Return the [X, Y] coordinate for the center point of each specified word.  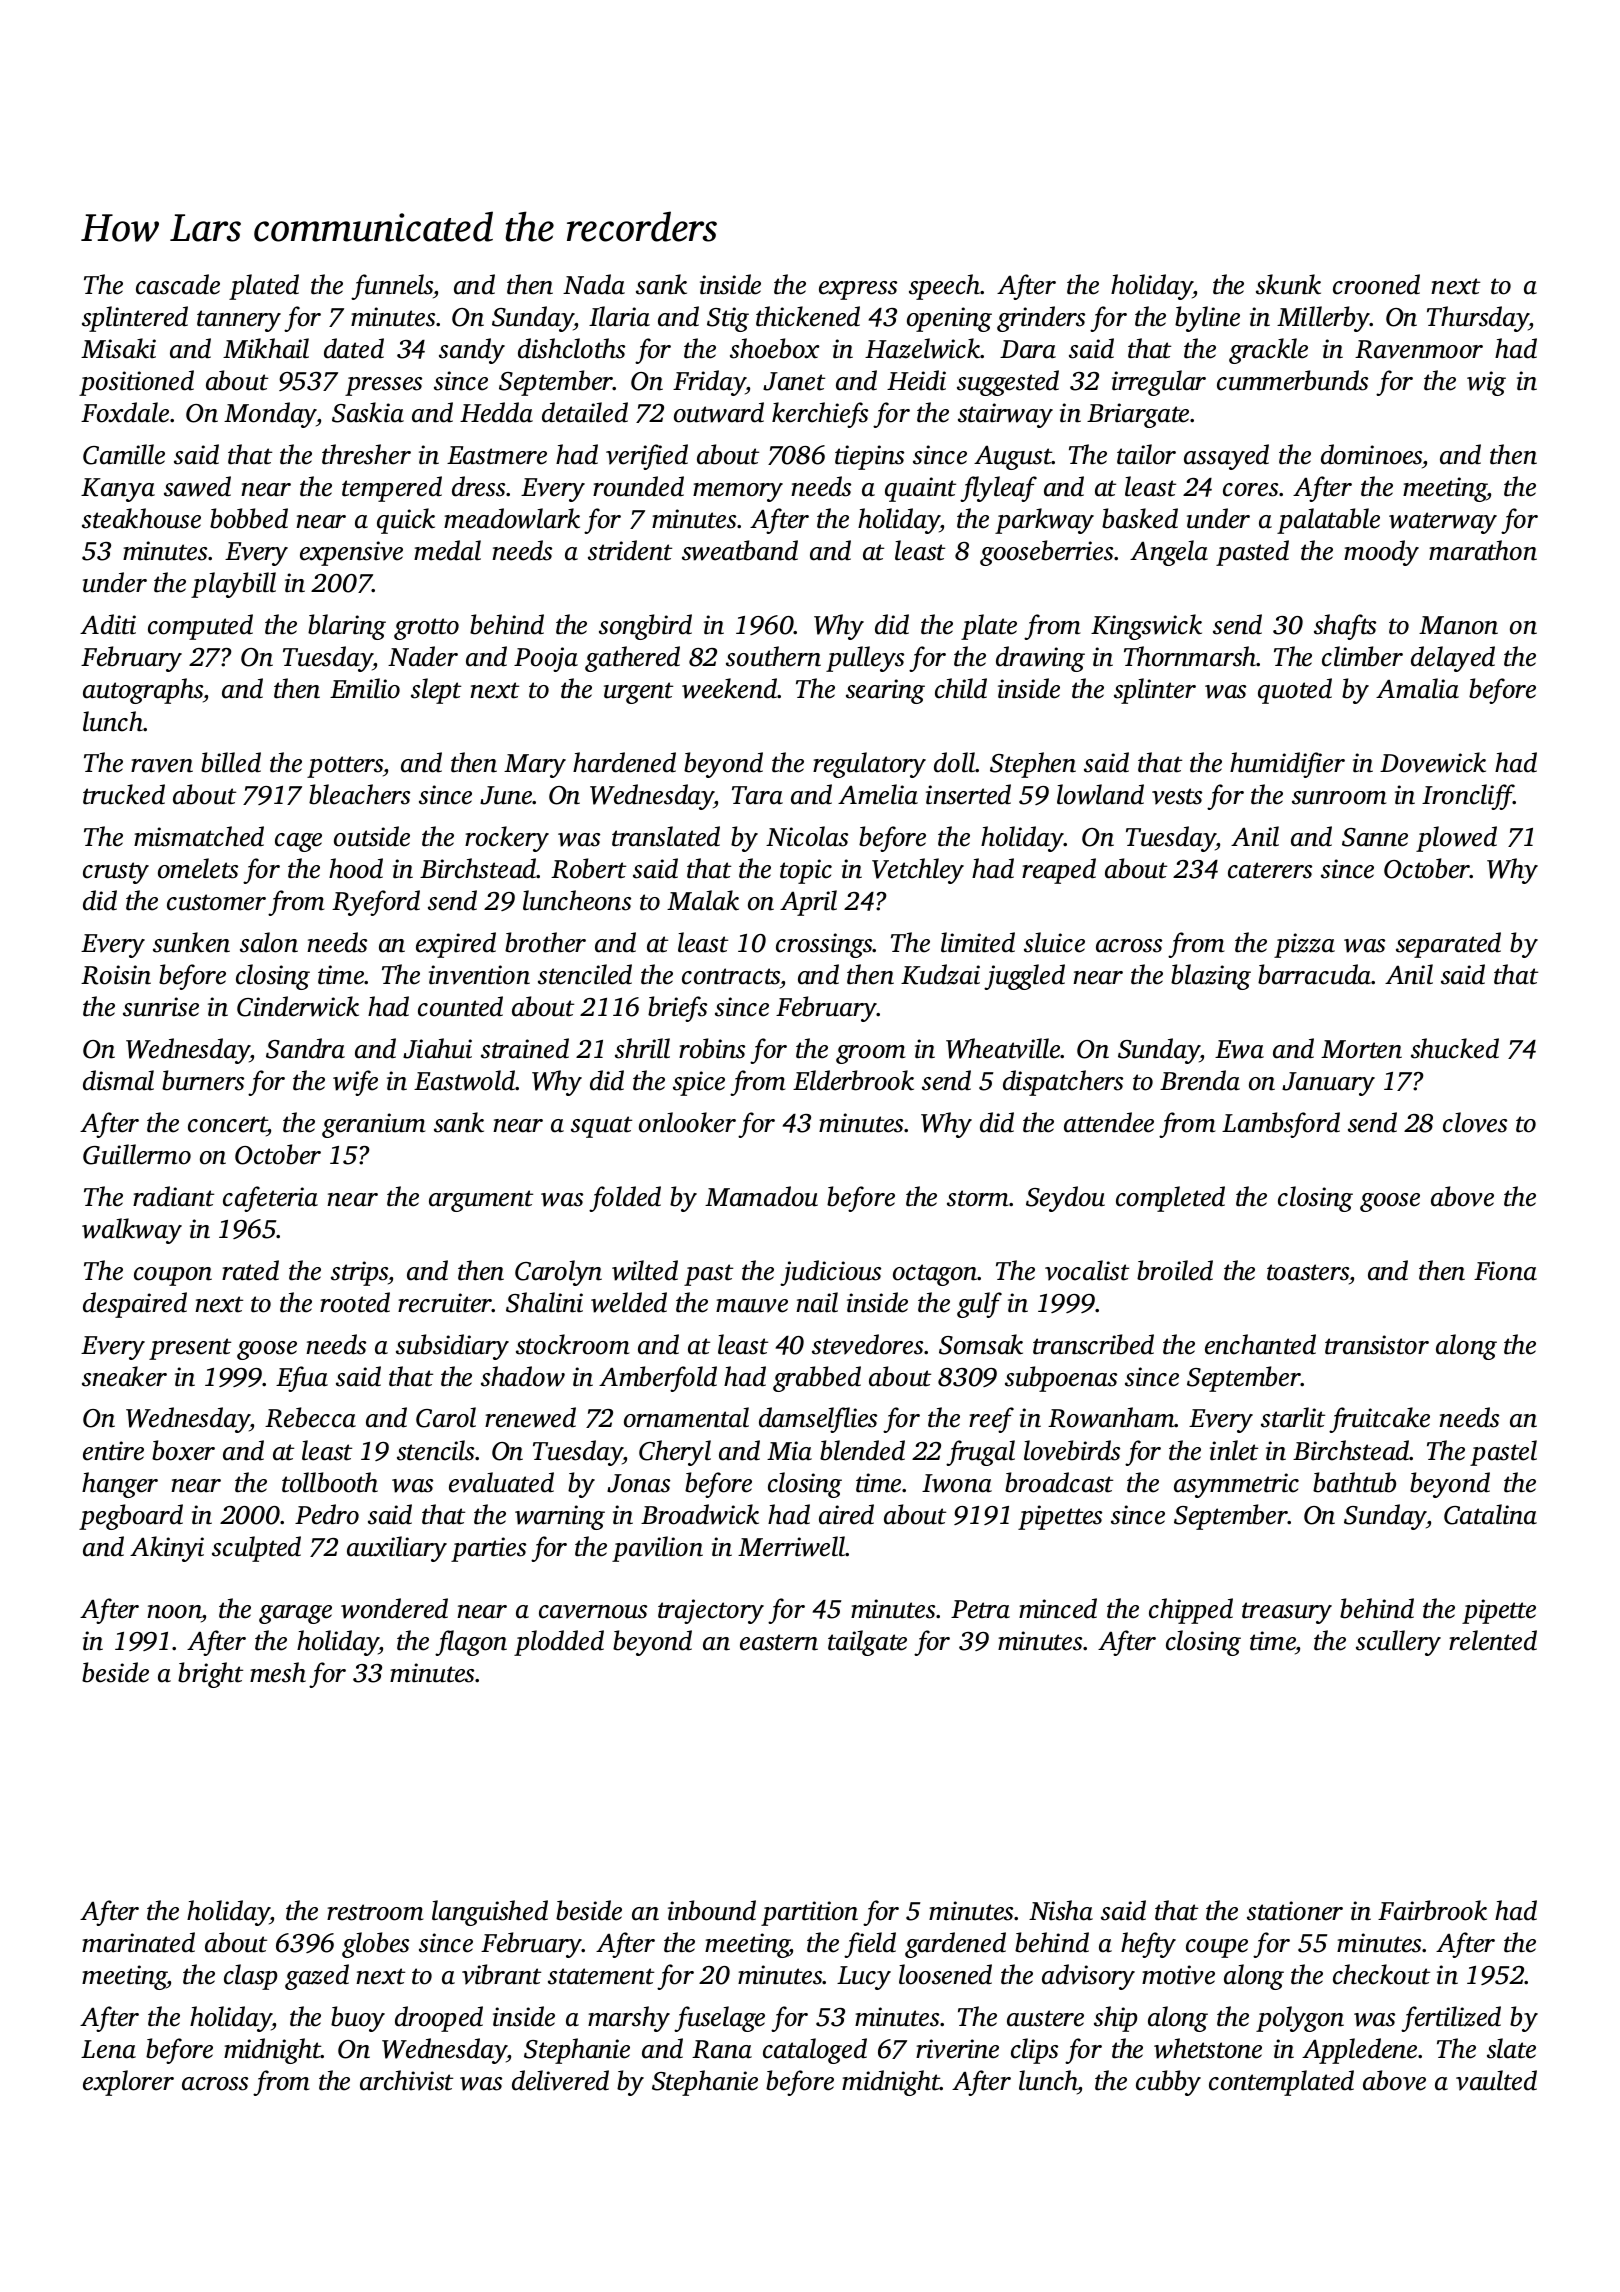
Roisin [116, 975]
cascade [178, 284]
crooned [1376, 284]
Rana [722, 2049]
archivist [406, 2080]
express [858, 290]
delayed [1453, 659]
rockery [507, 839]
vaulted [1496, 2080]
